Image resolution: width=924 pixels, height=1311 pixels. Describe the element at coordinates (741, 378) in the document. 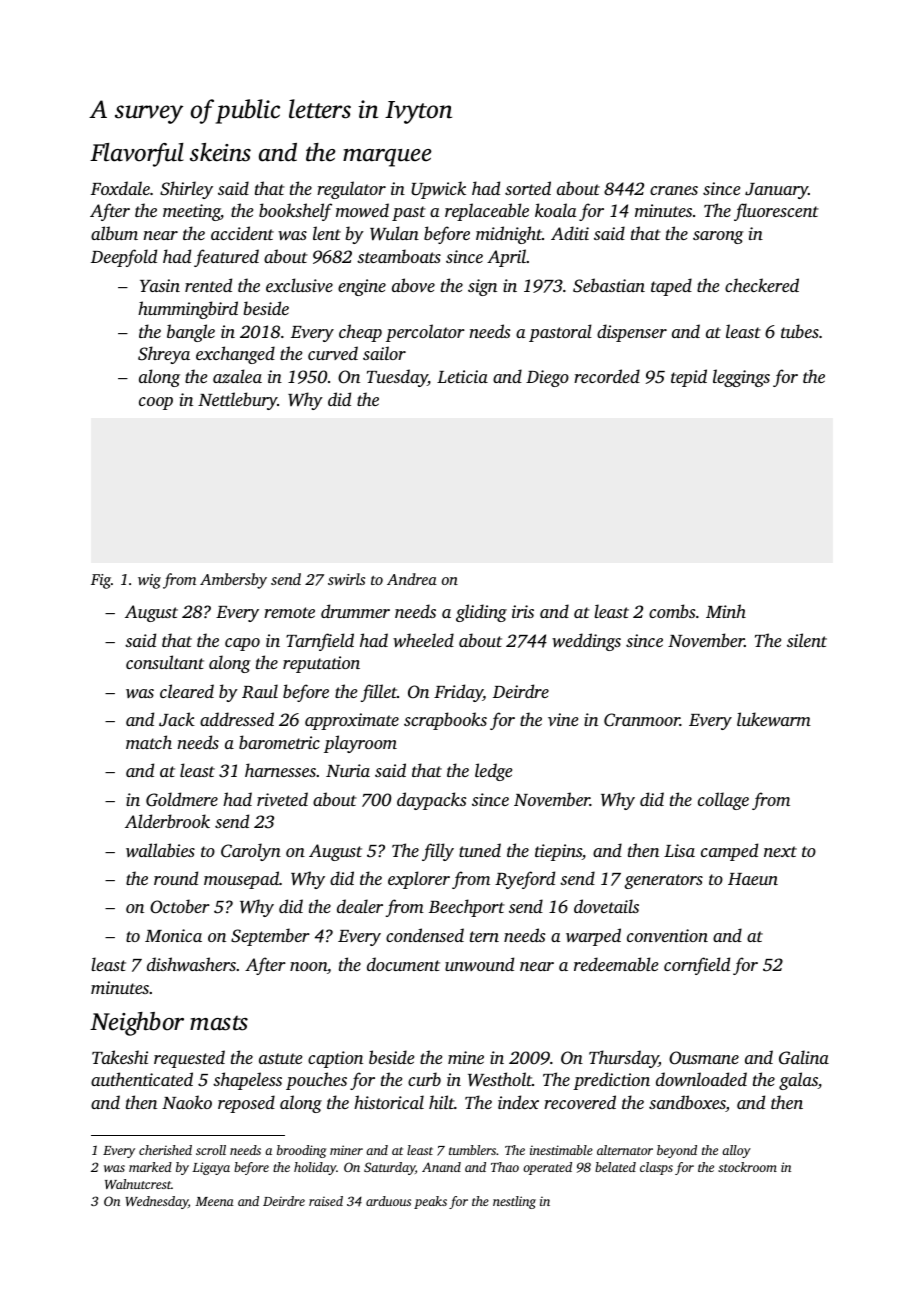

I see `leggings` at that location.
